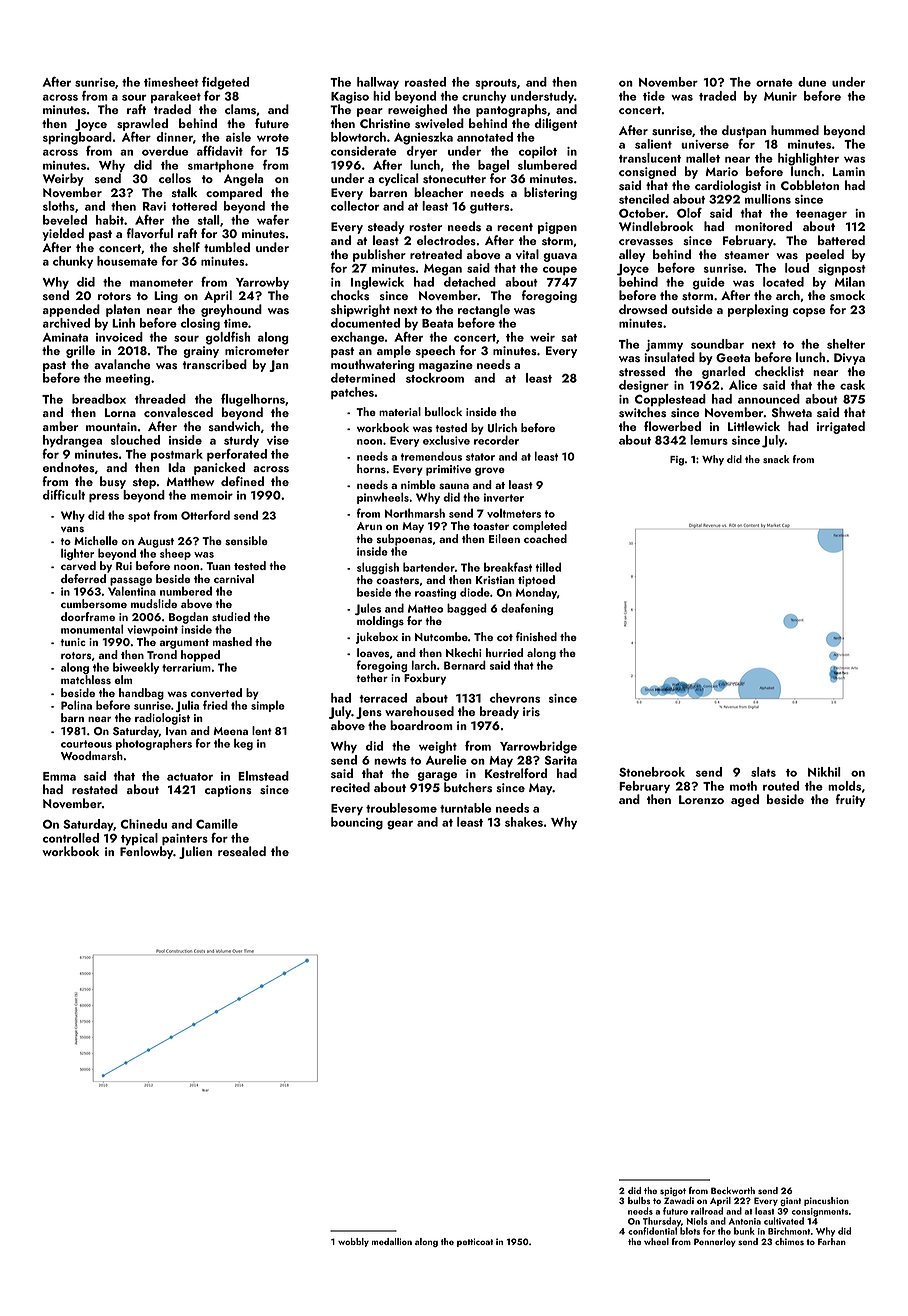 The image size is (908, 1316). I want to click on Nikhil, so click(824, 772).
